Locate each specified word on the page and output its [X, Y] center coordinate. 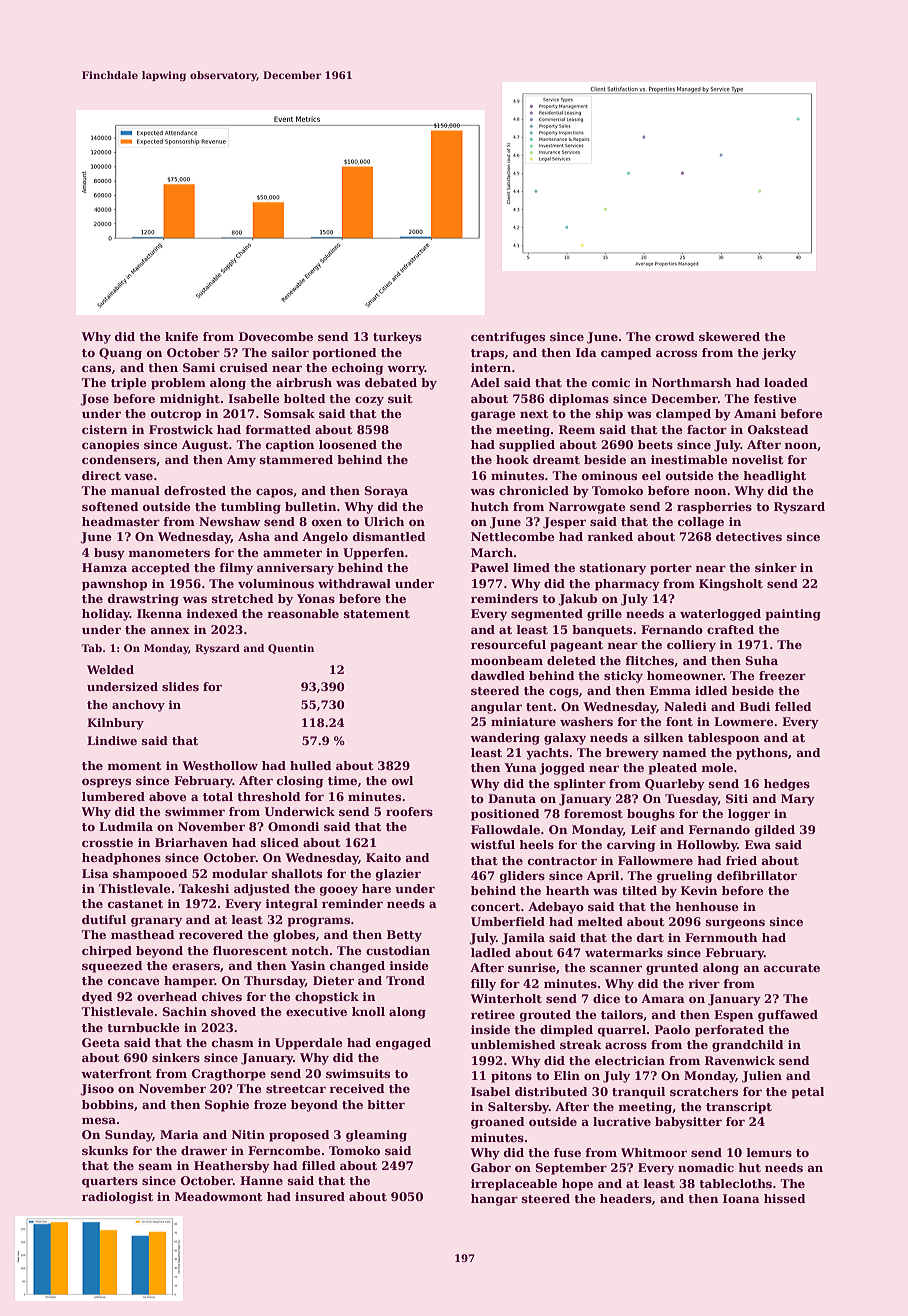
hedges [787, 785]
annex [170, 630]
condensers [119, 459]
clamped [683, 415]
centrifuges [508, 338]
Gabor [491, 1167]
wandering [505, 739]
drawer [204, 1150]
